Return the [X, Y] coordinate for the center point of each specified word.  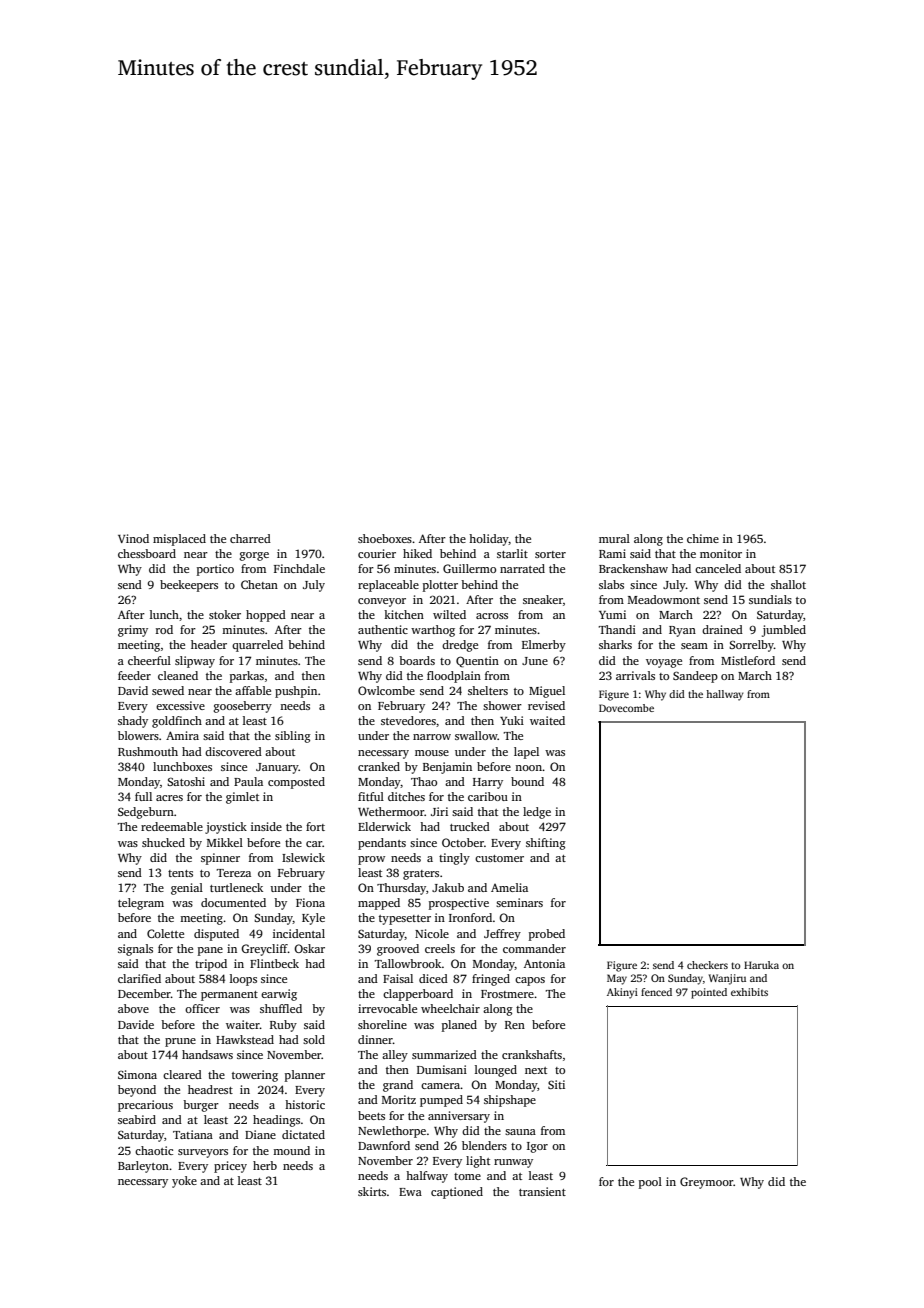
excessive [180, 705]
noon [528, 768]
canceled [718, 568]
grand [398, 1086]
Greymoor [707, 1183]
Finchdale [299, 568]
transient [542, 1191]
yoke [184, 1182]
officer [202, 1008]
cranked [379, 766]
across [492, 616]
